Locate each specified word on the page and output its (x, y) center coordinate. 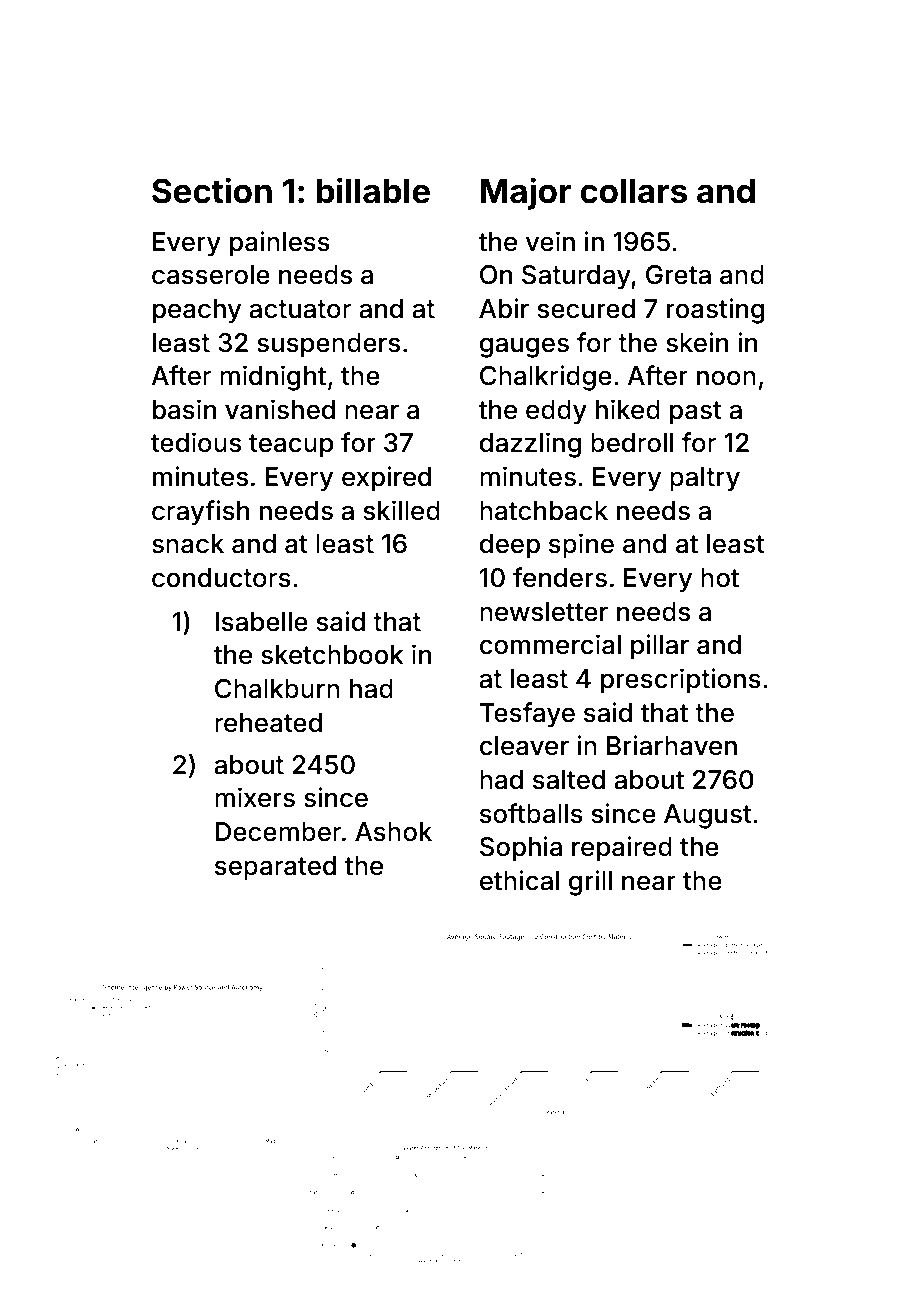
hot (720, 578)
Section (212, 190)
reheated (268, 723)
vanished (280, 409)
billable (373, 190)
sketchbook (332, 655)
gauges (524, 347)
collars (633, 191)
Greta (678, 275)
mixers (255, 797)
